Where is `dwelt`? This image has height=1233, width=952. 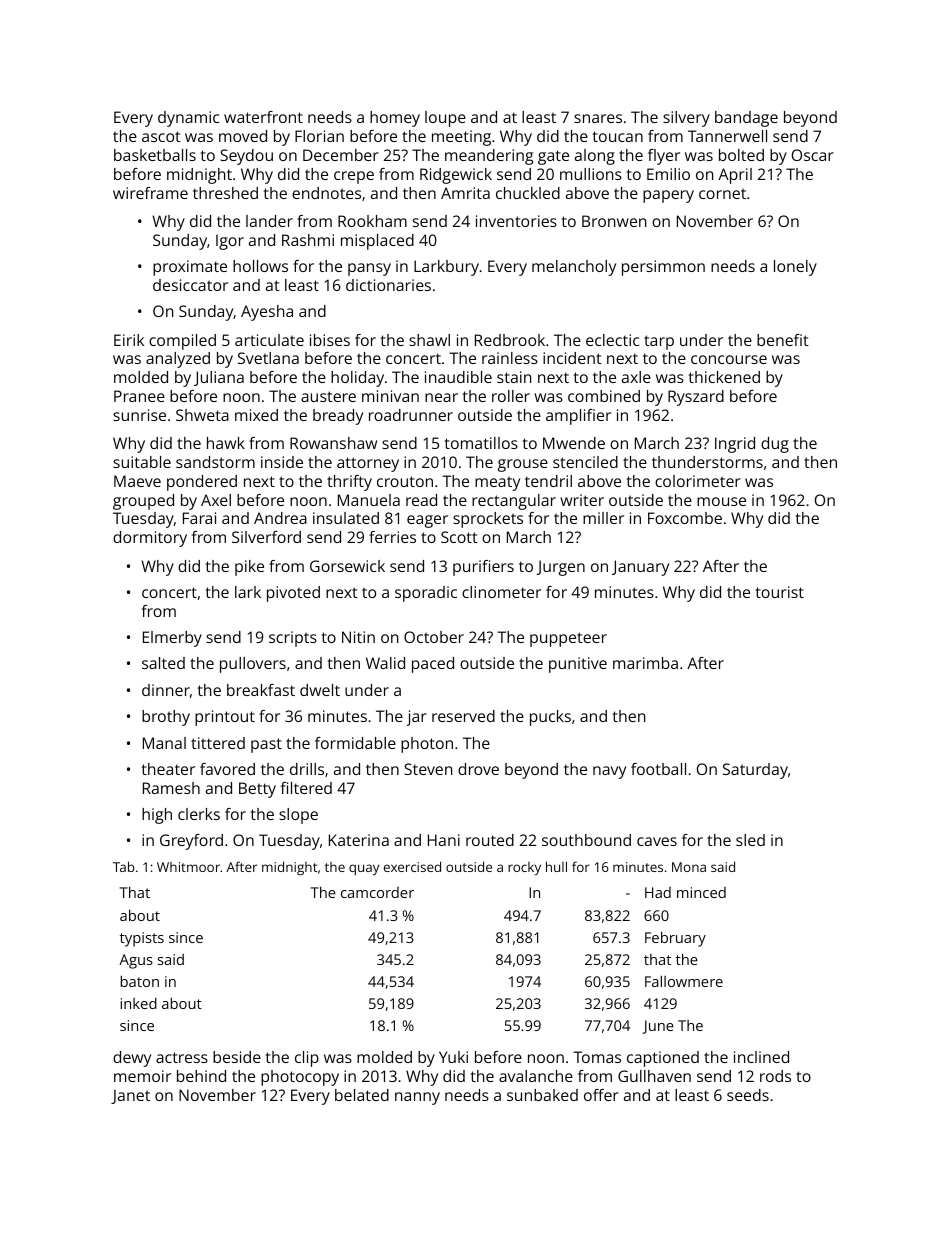 dwelt is located at coordinates (320, 690).
